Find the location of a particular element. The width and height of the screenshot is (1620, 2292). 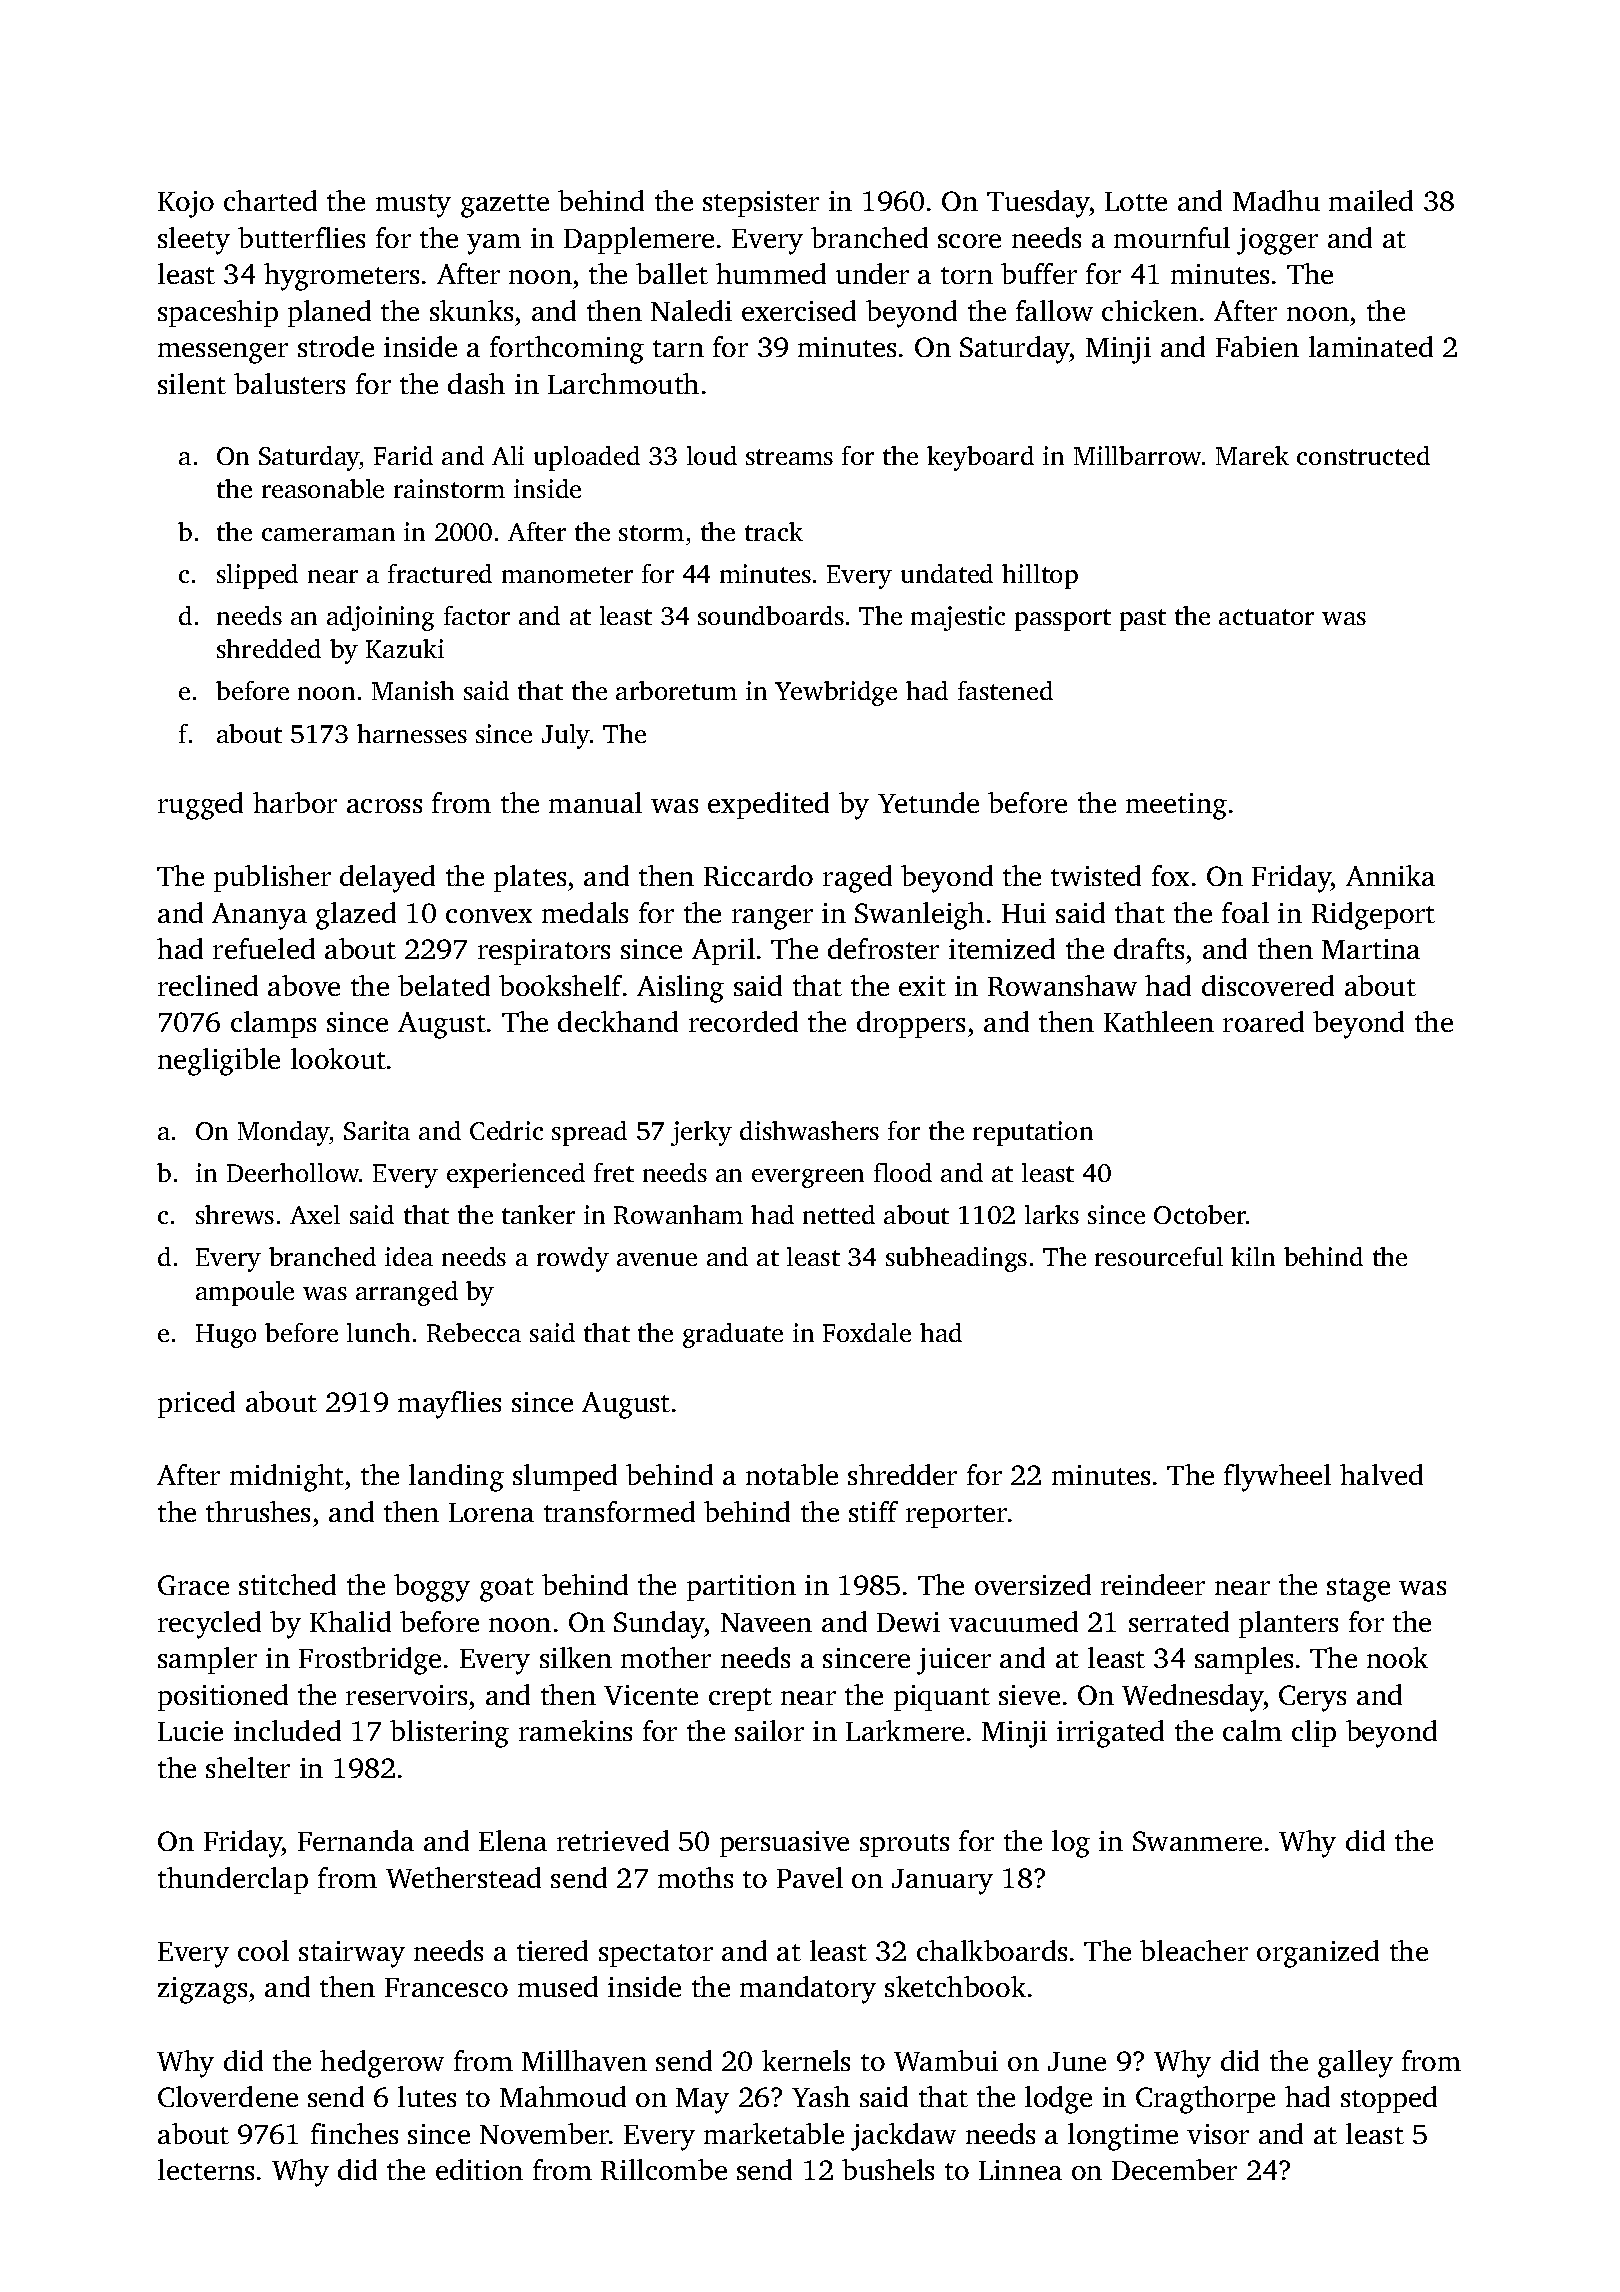

flywheel is located at coordinates (1277, 1478).
